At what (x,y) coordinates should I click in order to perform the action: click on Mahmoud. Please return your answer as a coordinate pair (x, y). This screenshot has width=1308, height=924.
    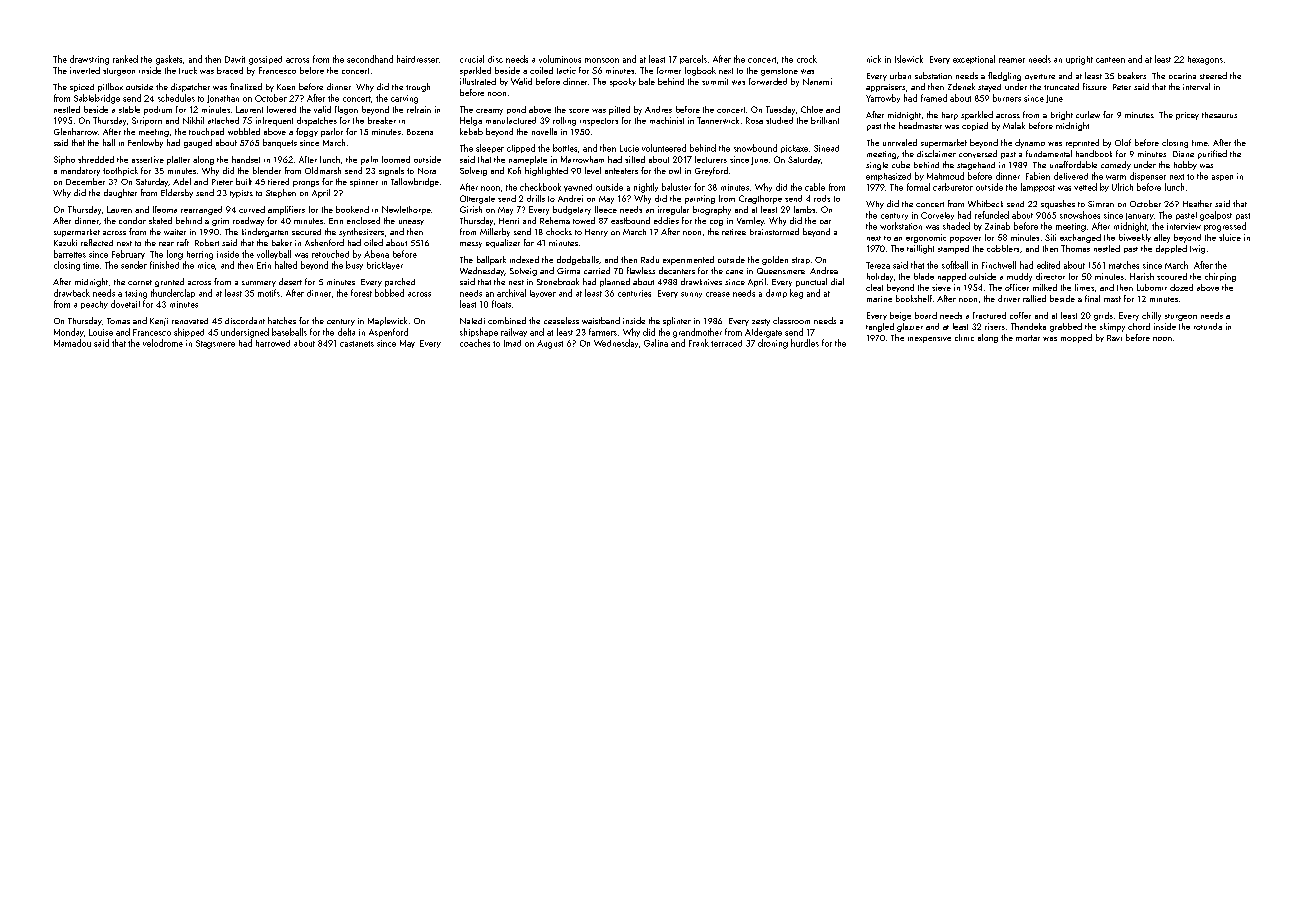
    Looking at the image, I should click on (945, 176).
